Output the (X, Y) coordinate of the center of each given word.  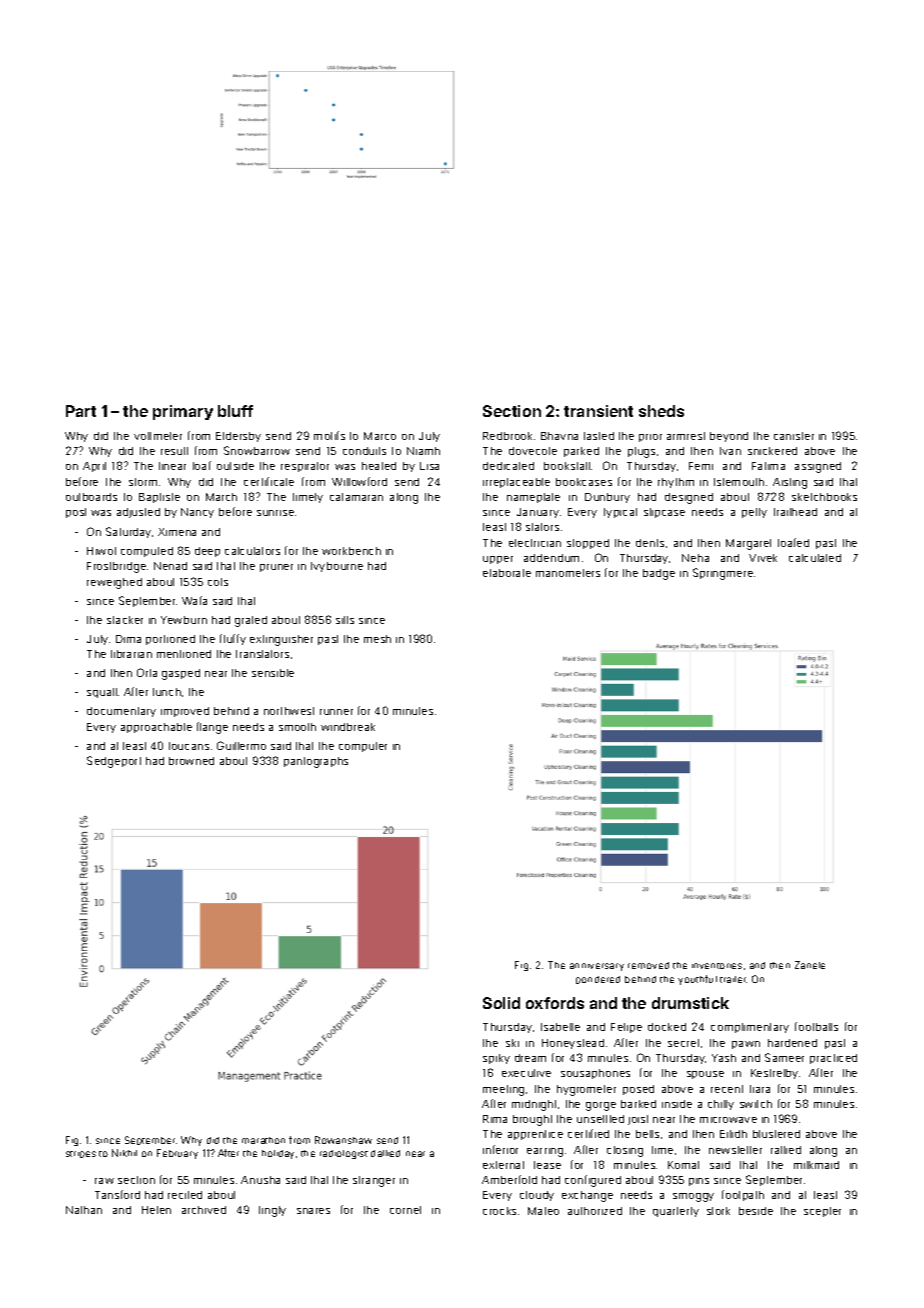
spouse (705, 1075)
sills (345, 620)
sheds (661, 411)
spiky (496, 1059)
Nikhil (124, 1153)
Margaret (748, 544)
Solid (501, 1003)
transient (598, 411)
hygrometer (586, 1090)
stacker (125, 620)
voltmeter (158, 436)
